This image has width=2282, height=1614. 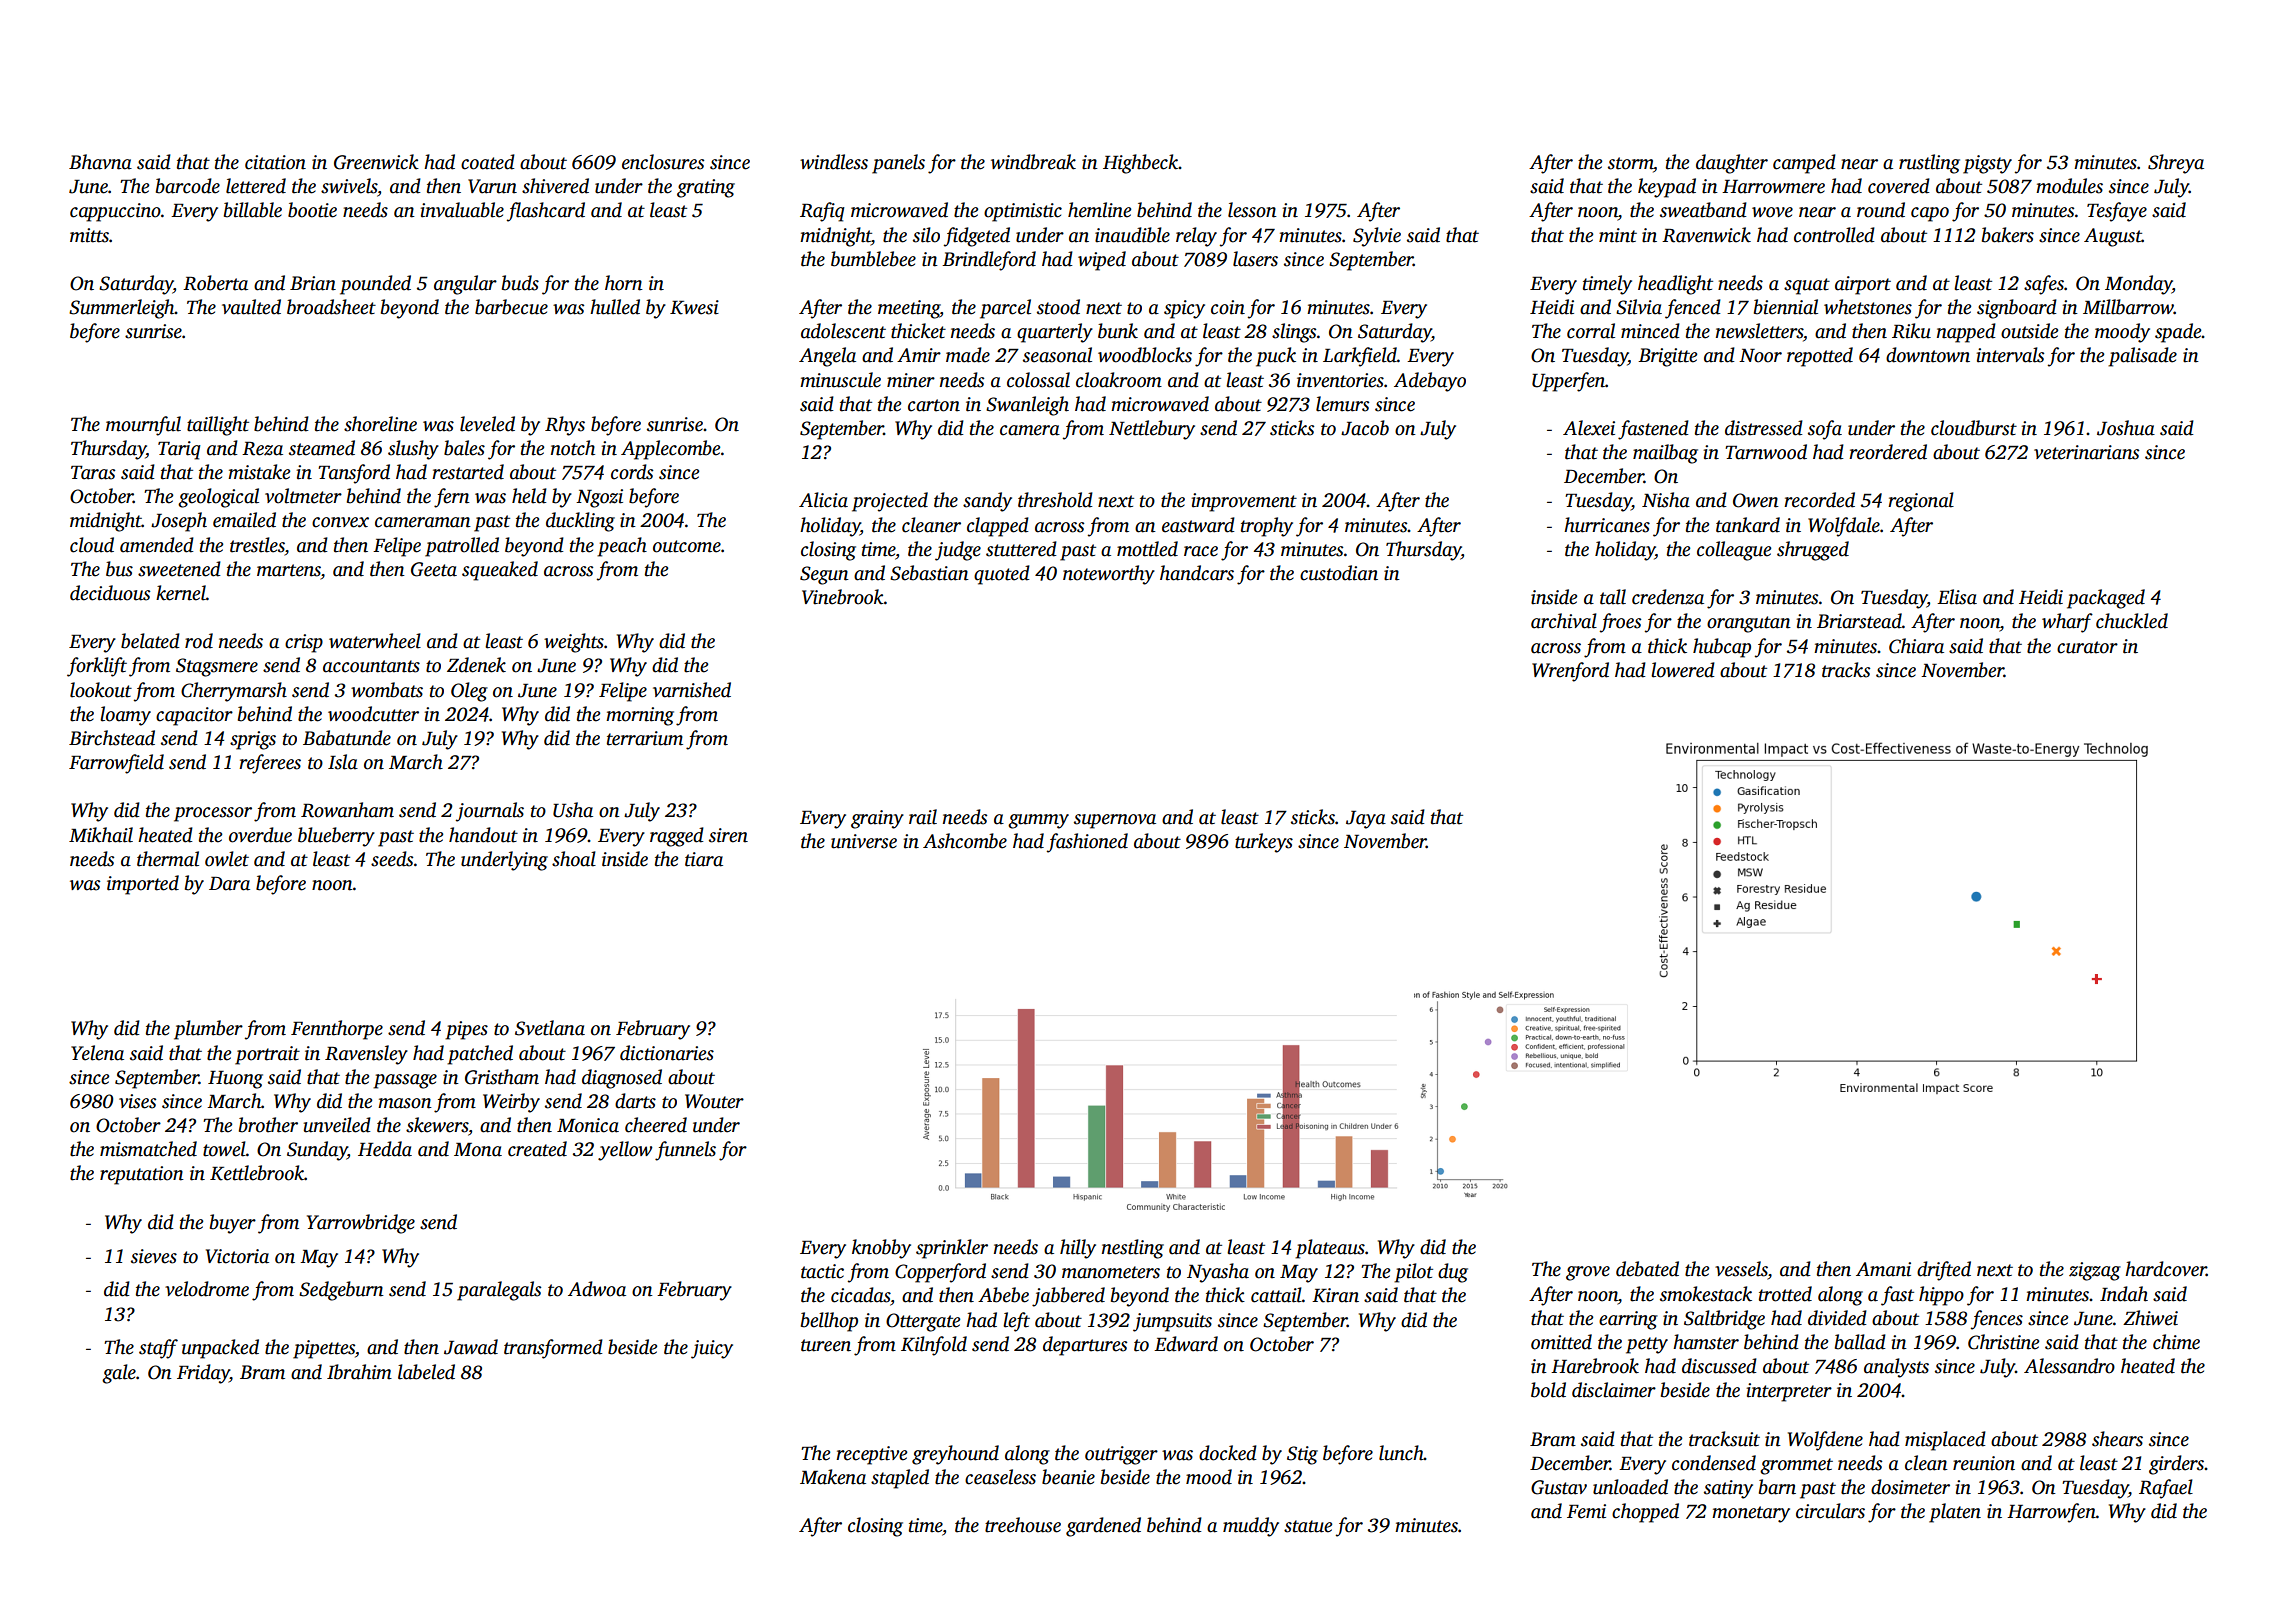 I want to click on Ashcombe, so click(x=965, y=841).
